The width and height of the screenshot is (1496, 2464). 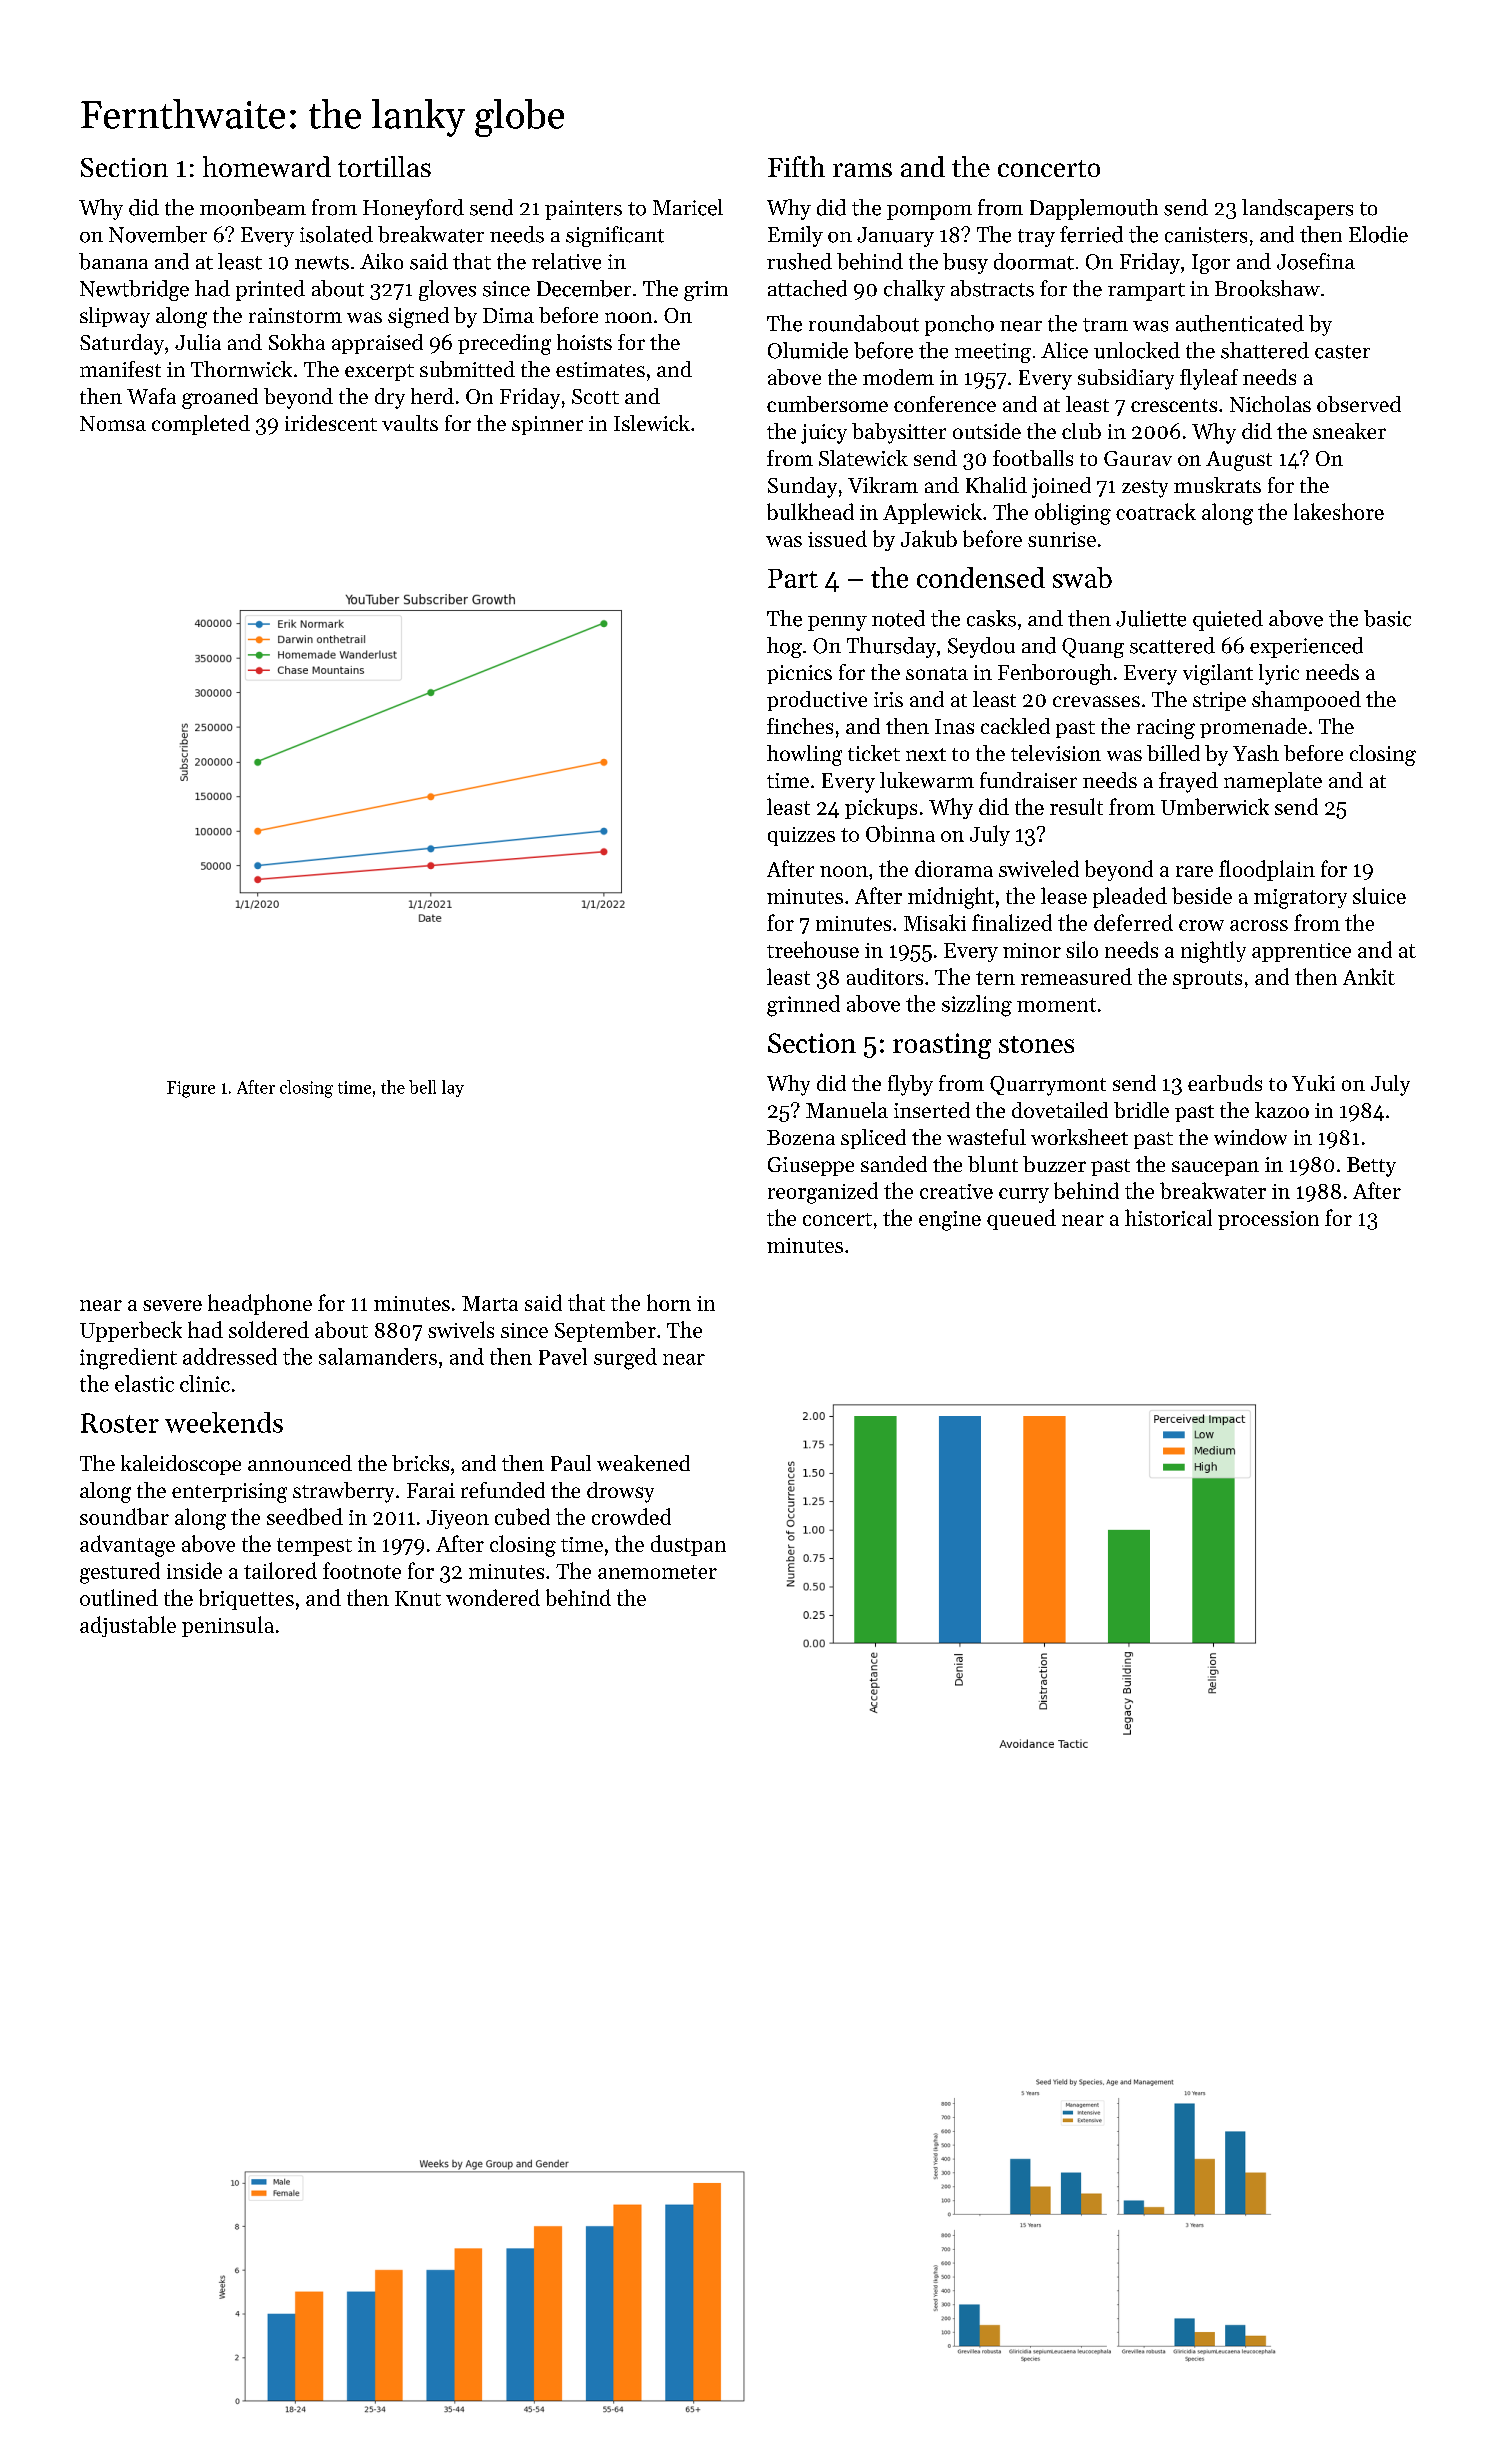 What do you see at coordinates (381, 261) in the screenshot?
I see `Aiko` at bounding box center [381, 261].
